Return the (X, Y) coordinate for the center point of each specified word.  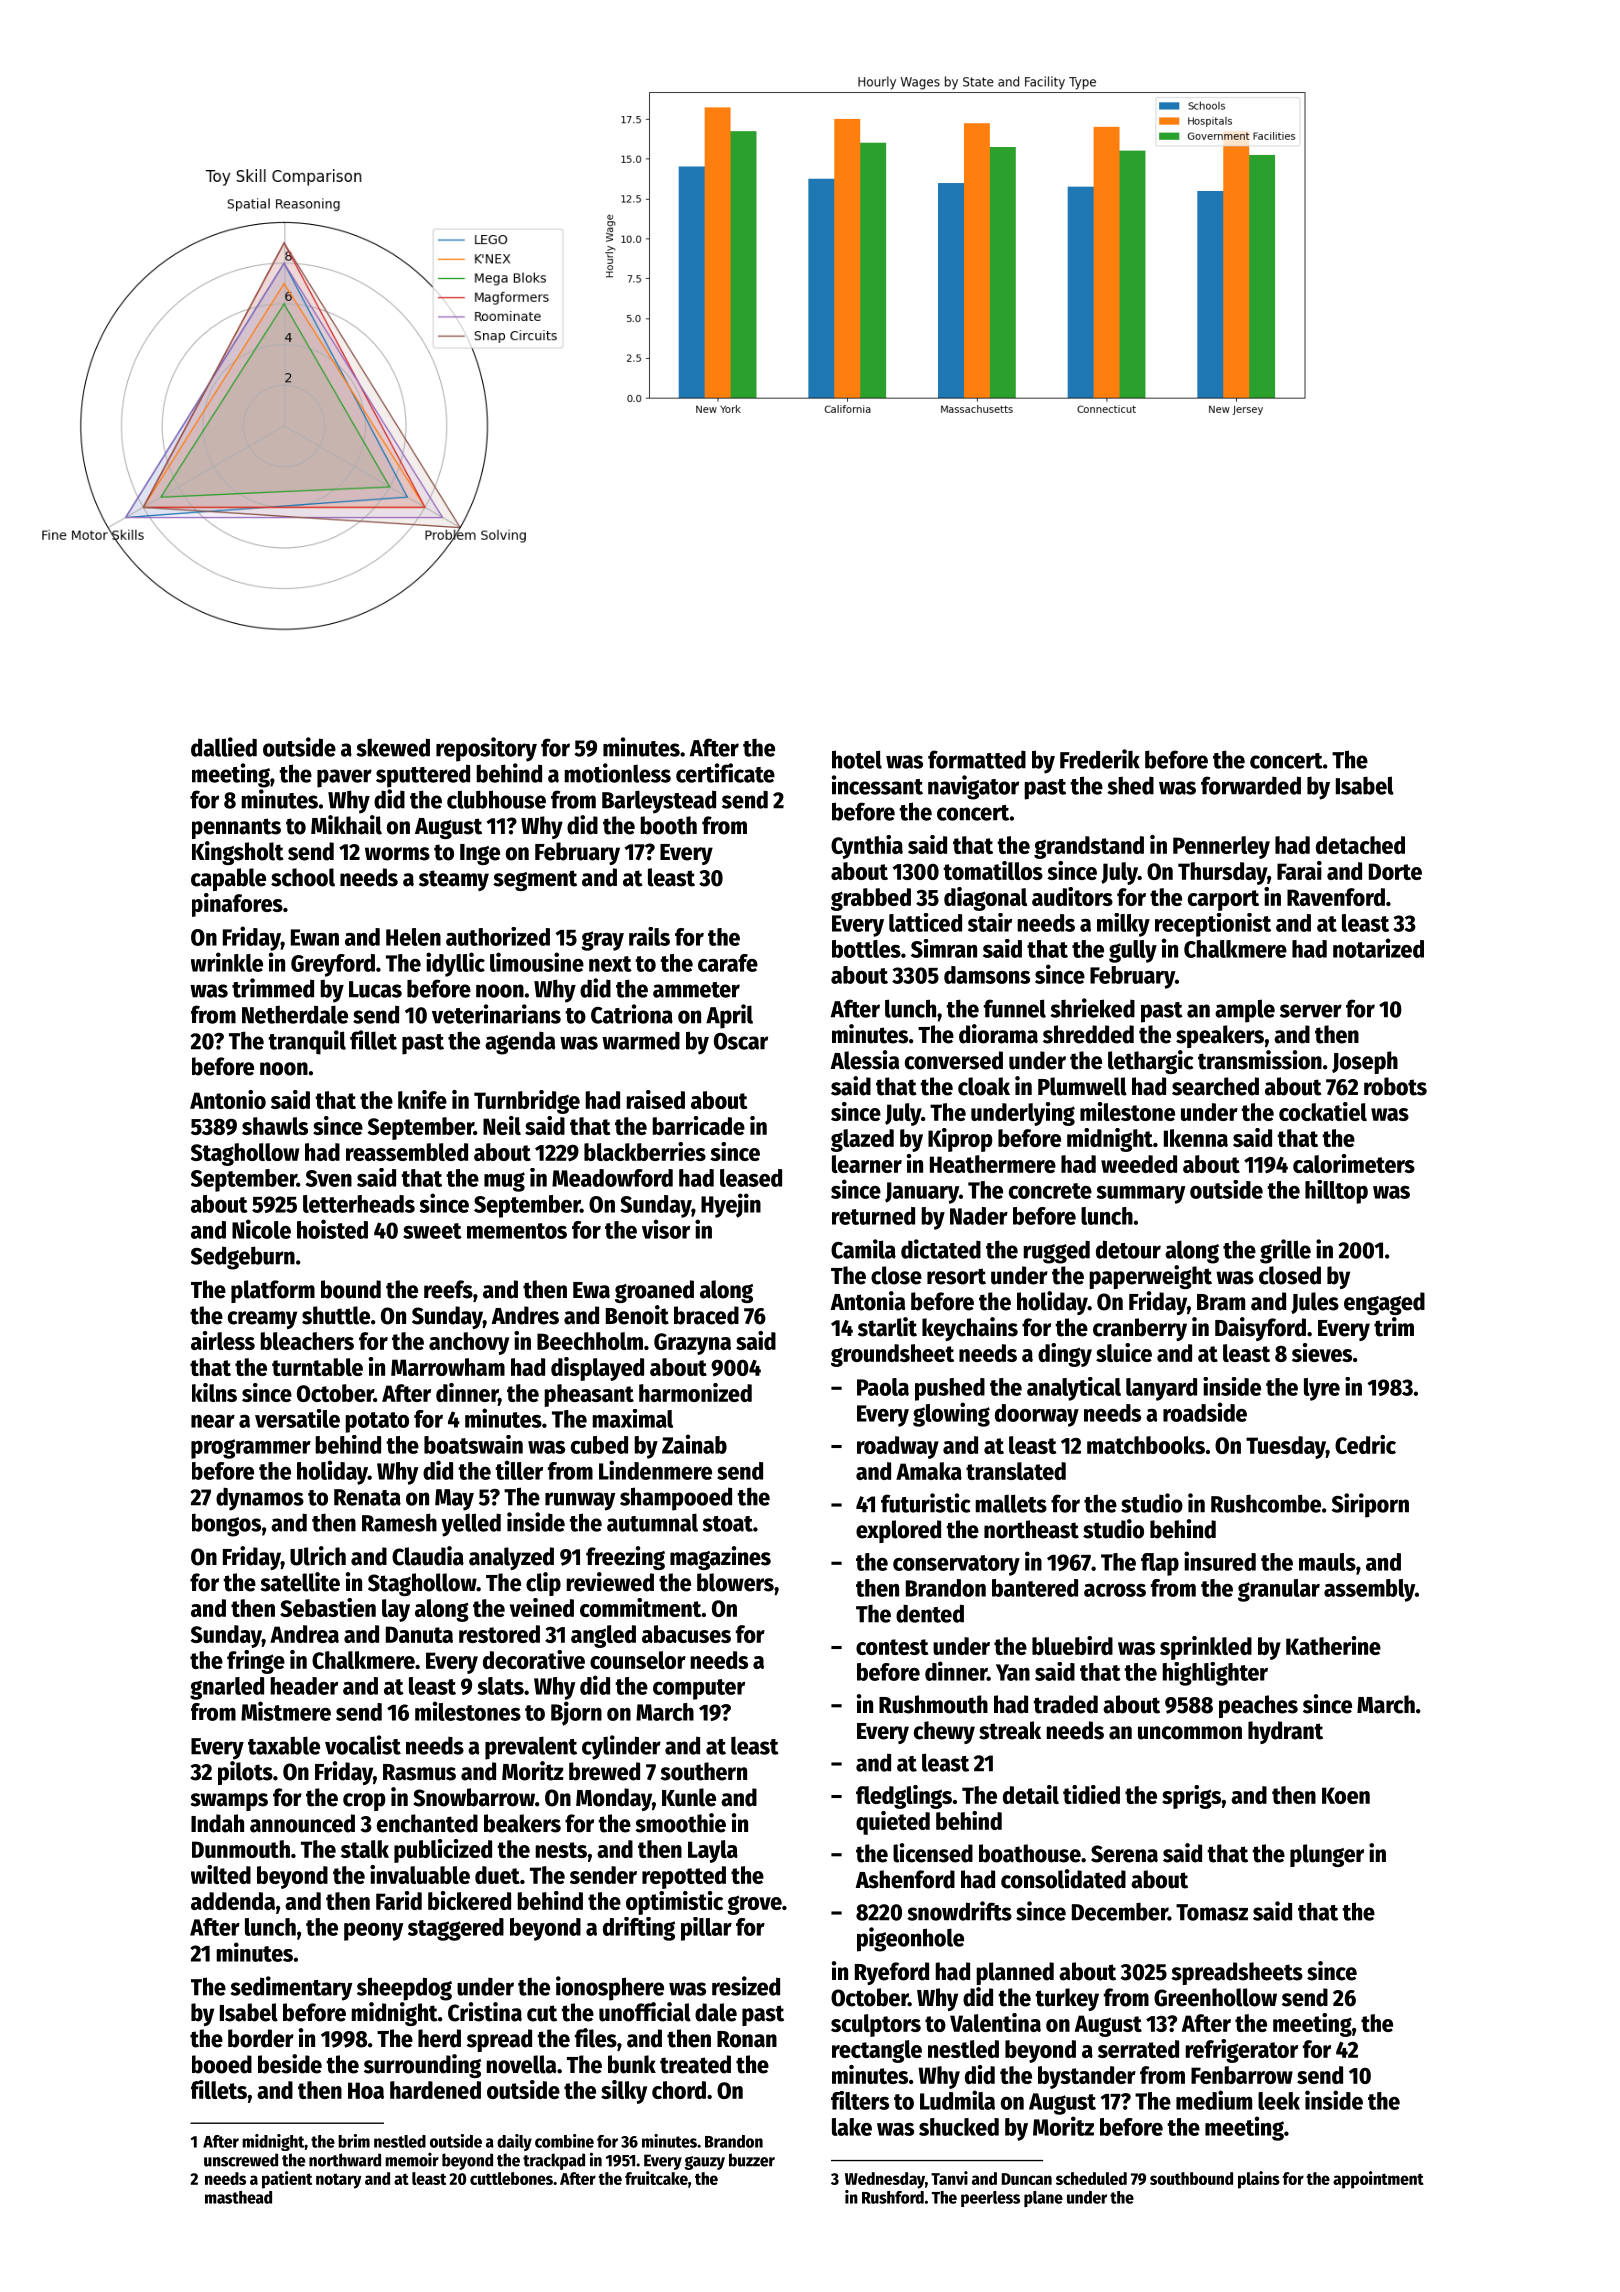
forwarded (1251, 785)
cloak (984, 1086)
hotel (857, 759)
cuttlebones (511, 2178)
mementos (517, 1231)
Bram (1221, 1302)
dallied (224, 747)
